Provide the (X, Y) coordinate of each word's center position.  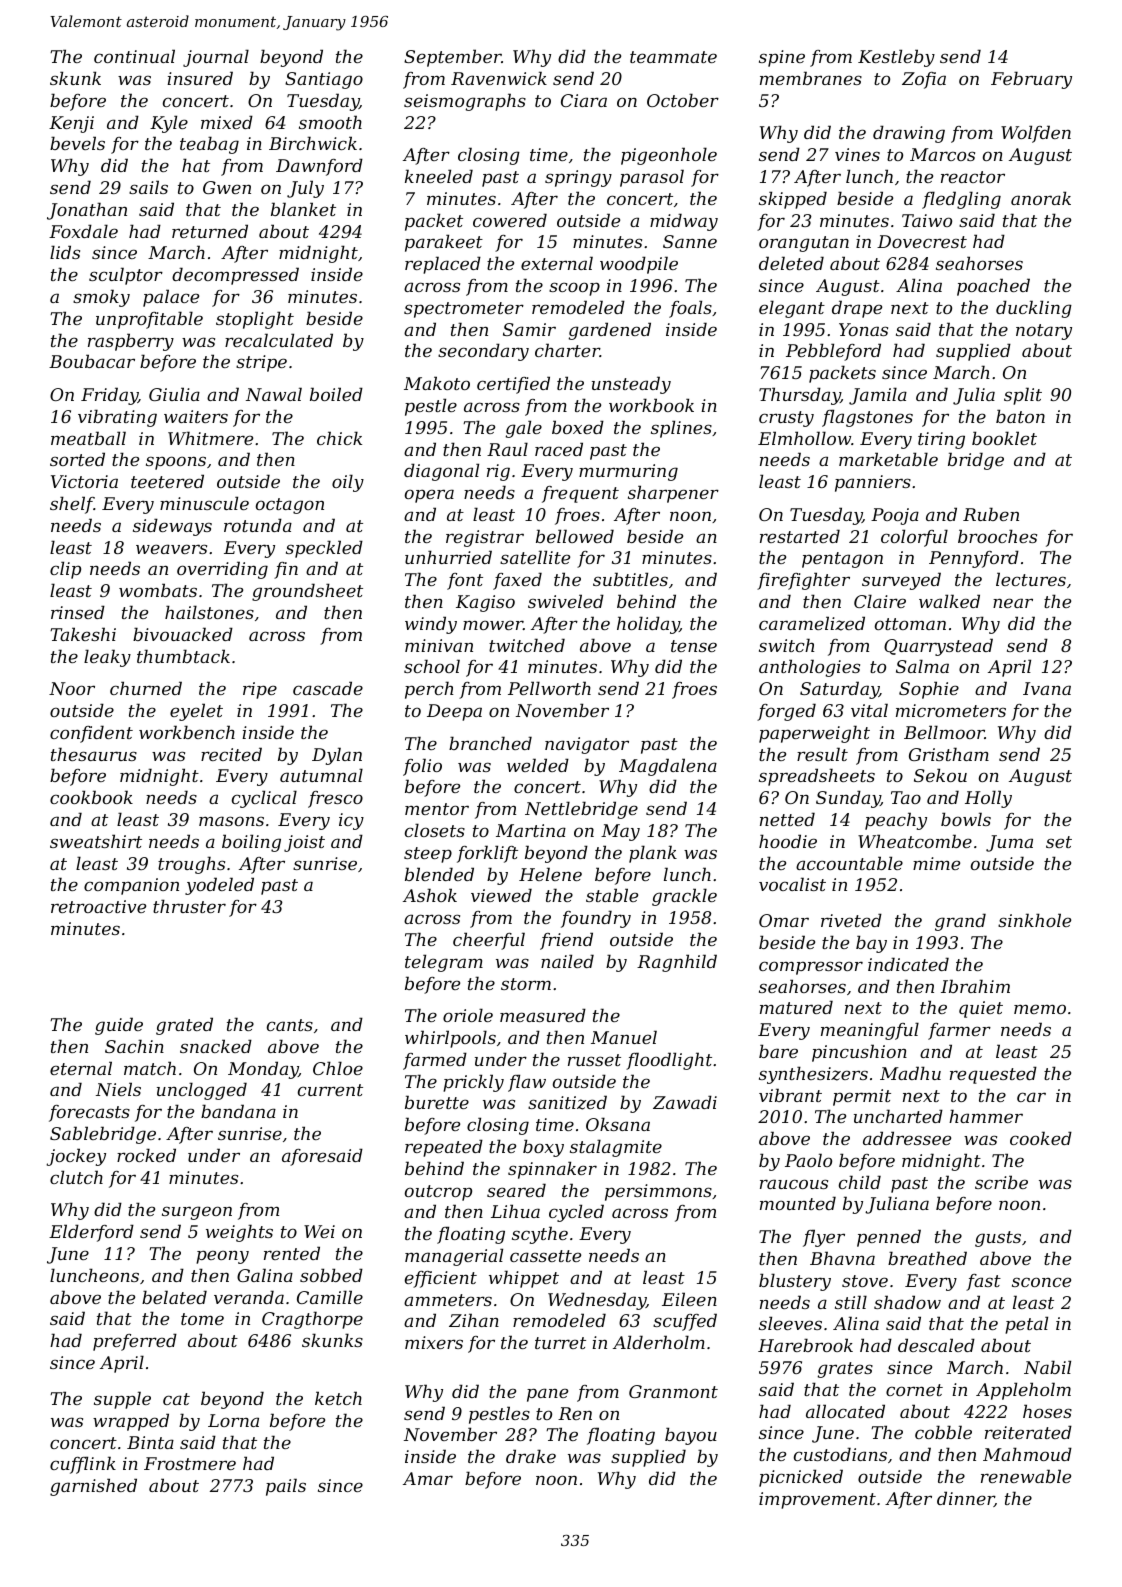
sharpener (673, 494)
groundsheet (307, 592)
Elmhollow (804, 438)
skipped (793, 200)
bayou (691, 1436)
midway (684, 222)
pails (286, 1487)
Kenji (71, 124)
